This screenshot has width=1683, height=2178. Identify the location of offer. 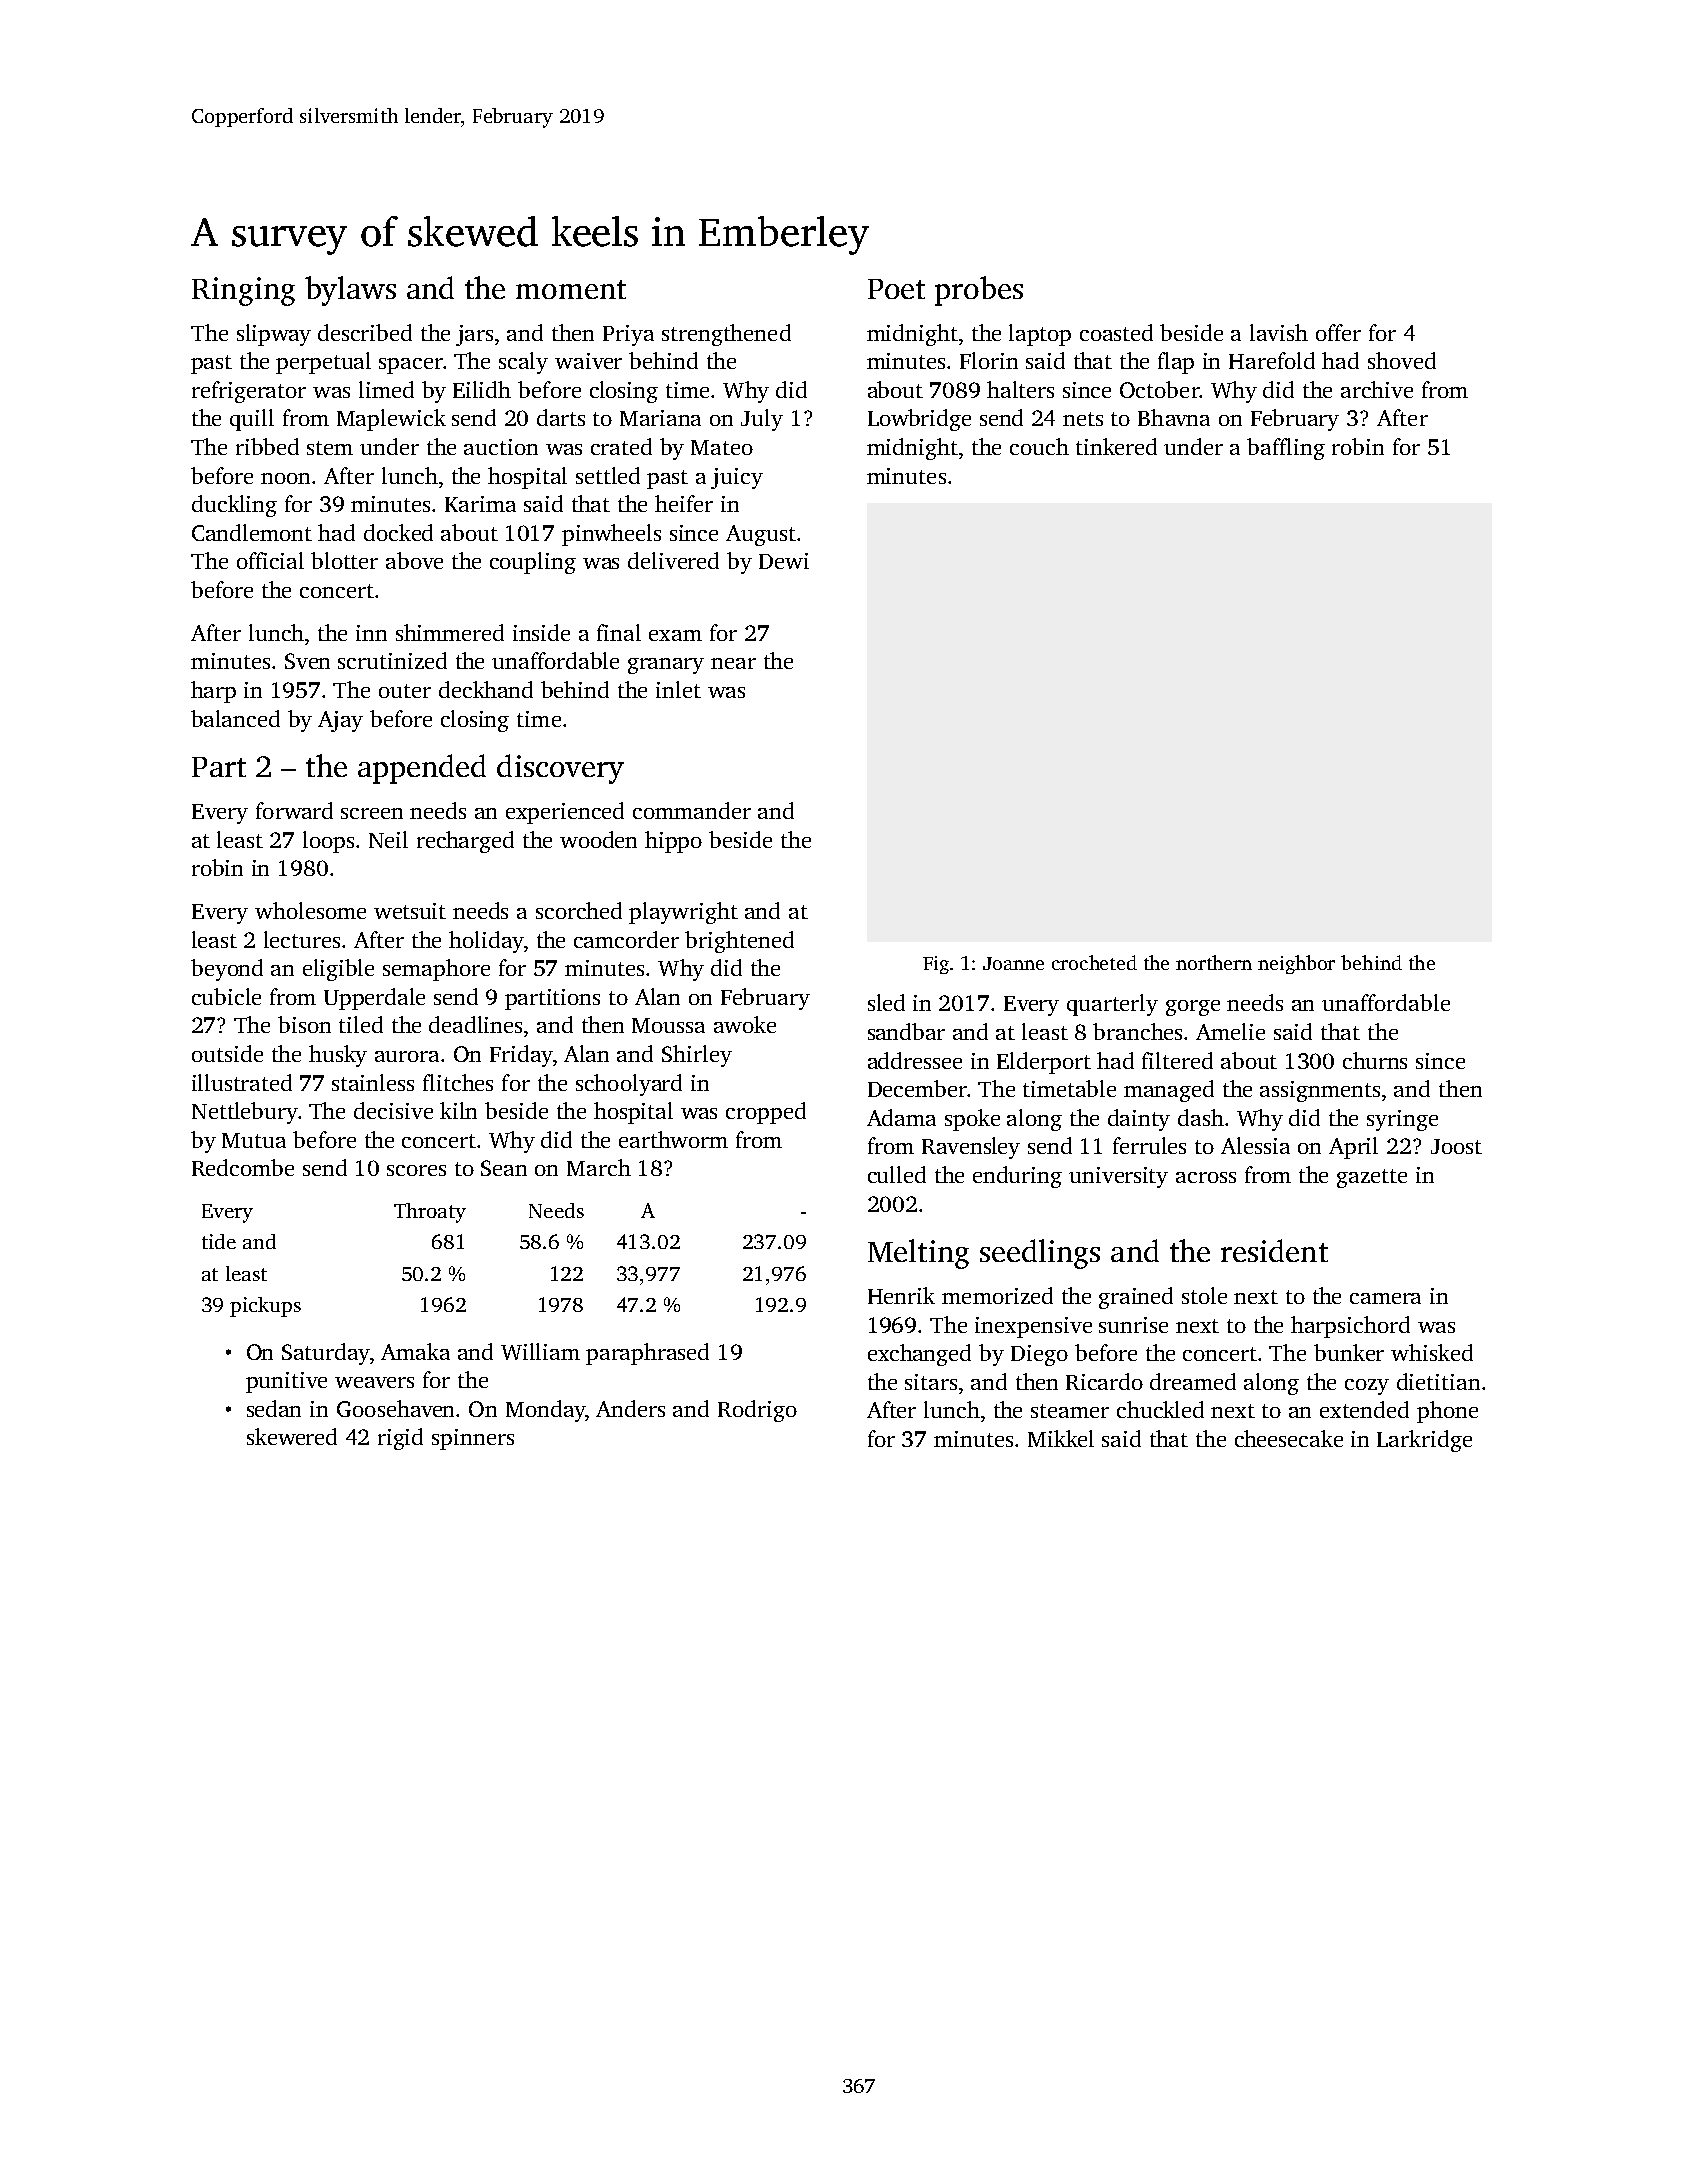
(1338, 332).
